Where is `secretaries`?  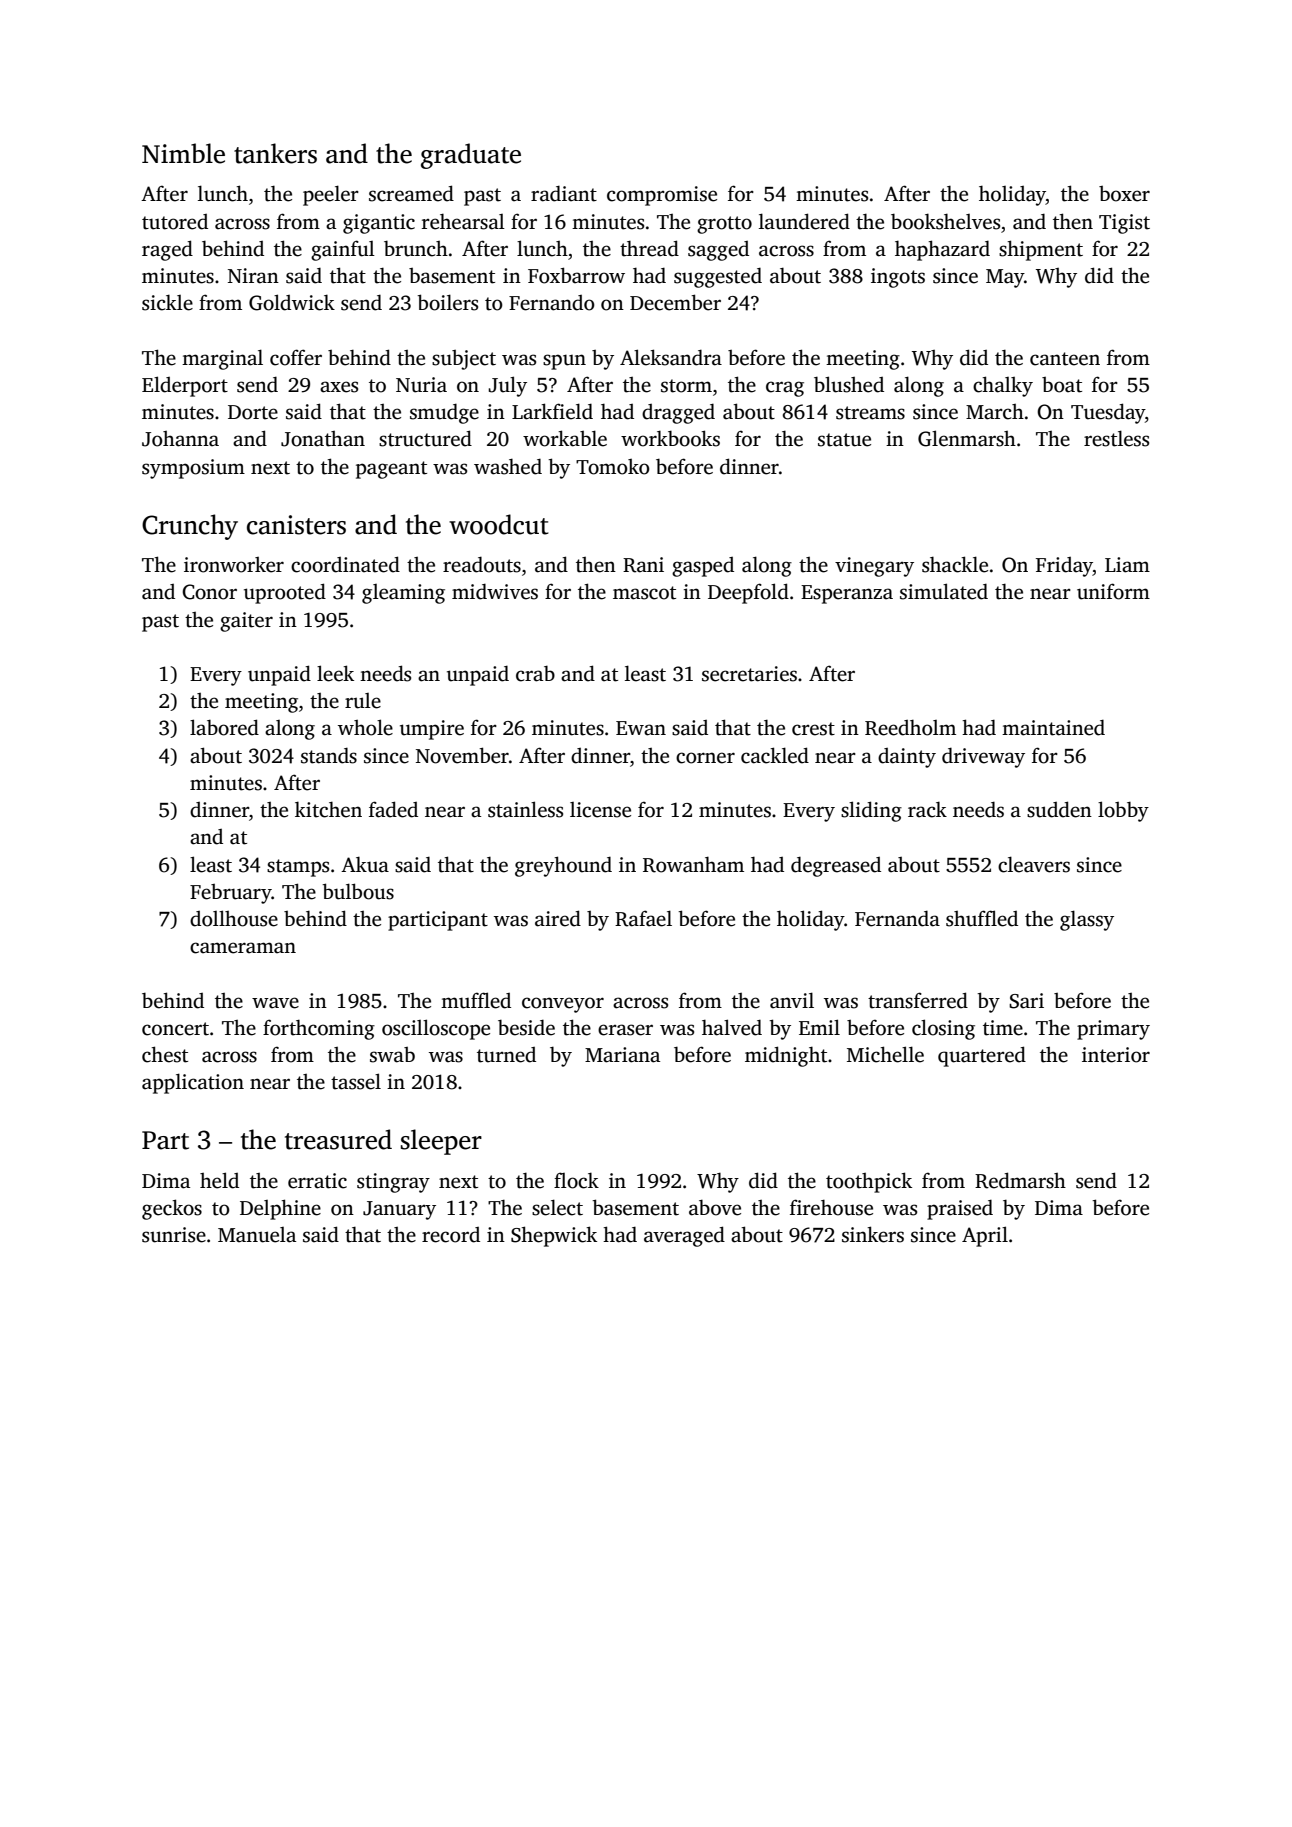 secretaries is located at coordinates (749, 674).
